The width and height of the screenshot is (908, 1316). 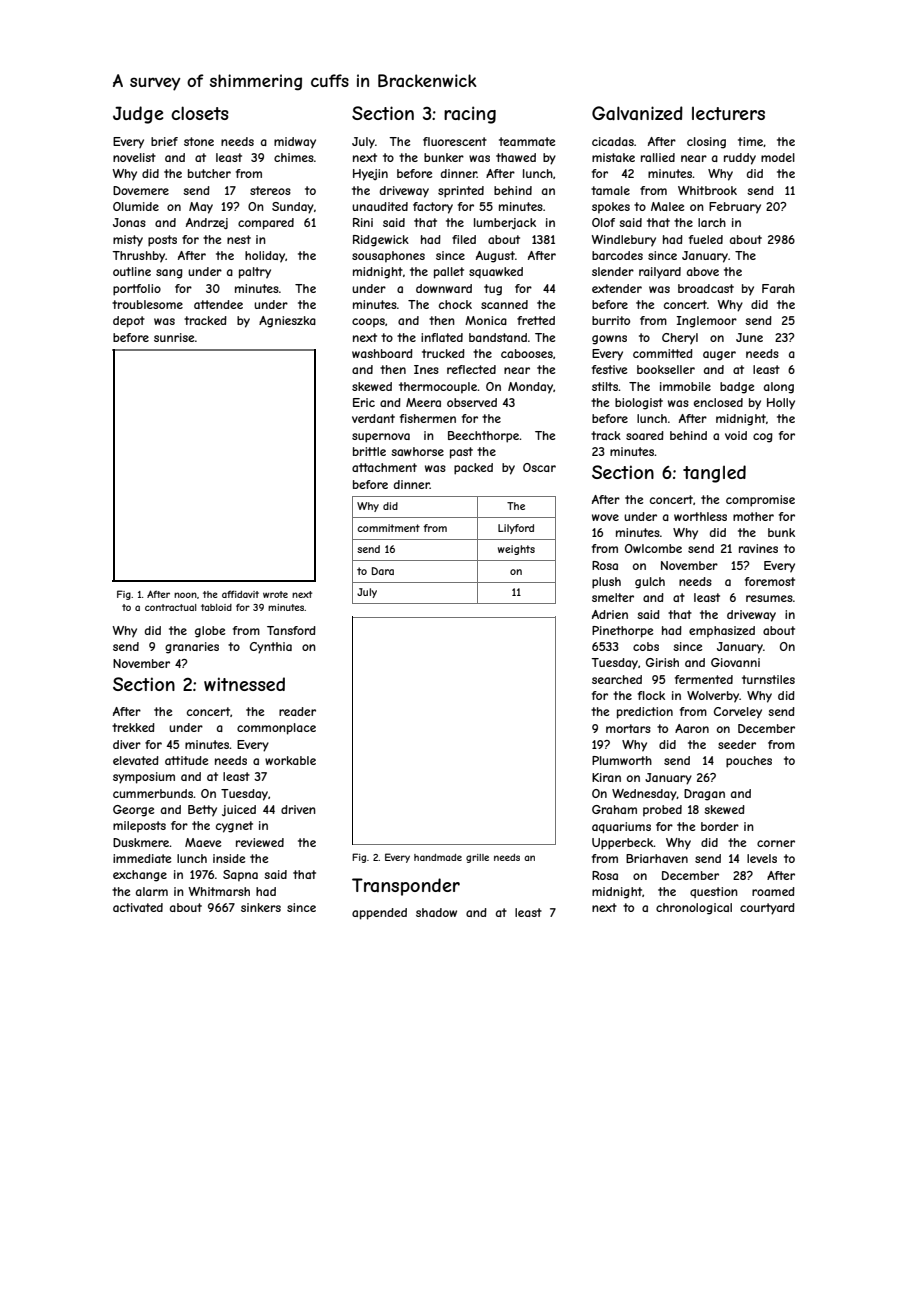 I want to click on fretted, so click(x=536, y=320).
